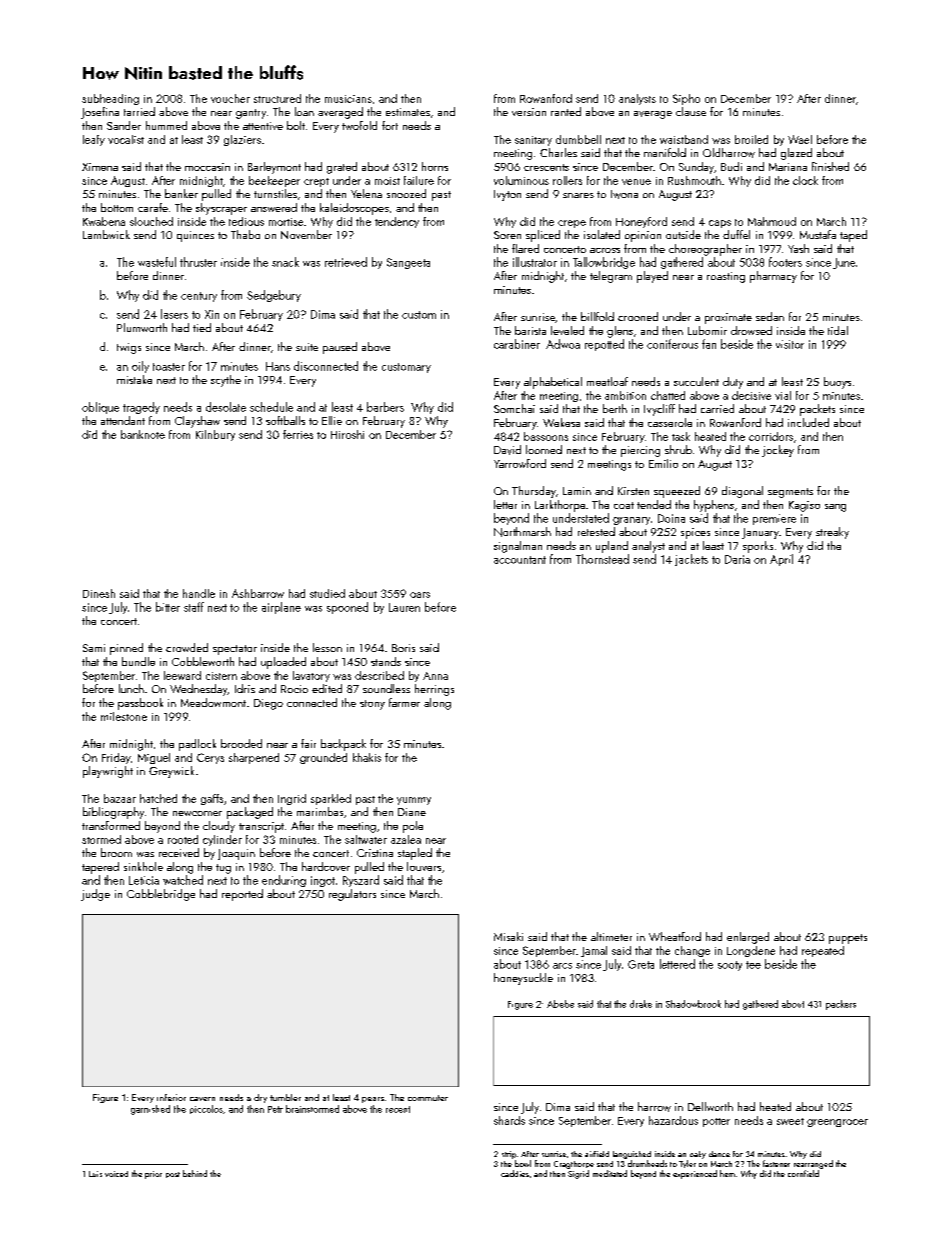 The height and width of the screenshot is (1233, 952). What do you see at coordinates (110, 99) in the screenshot?
I see `subheading` at bounding box center [110, 99].
